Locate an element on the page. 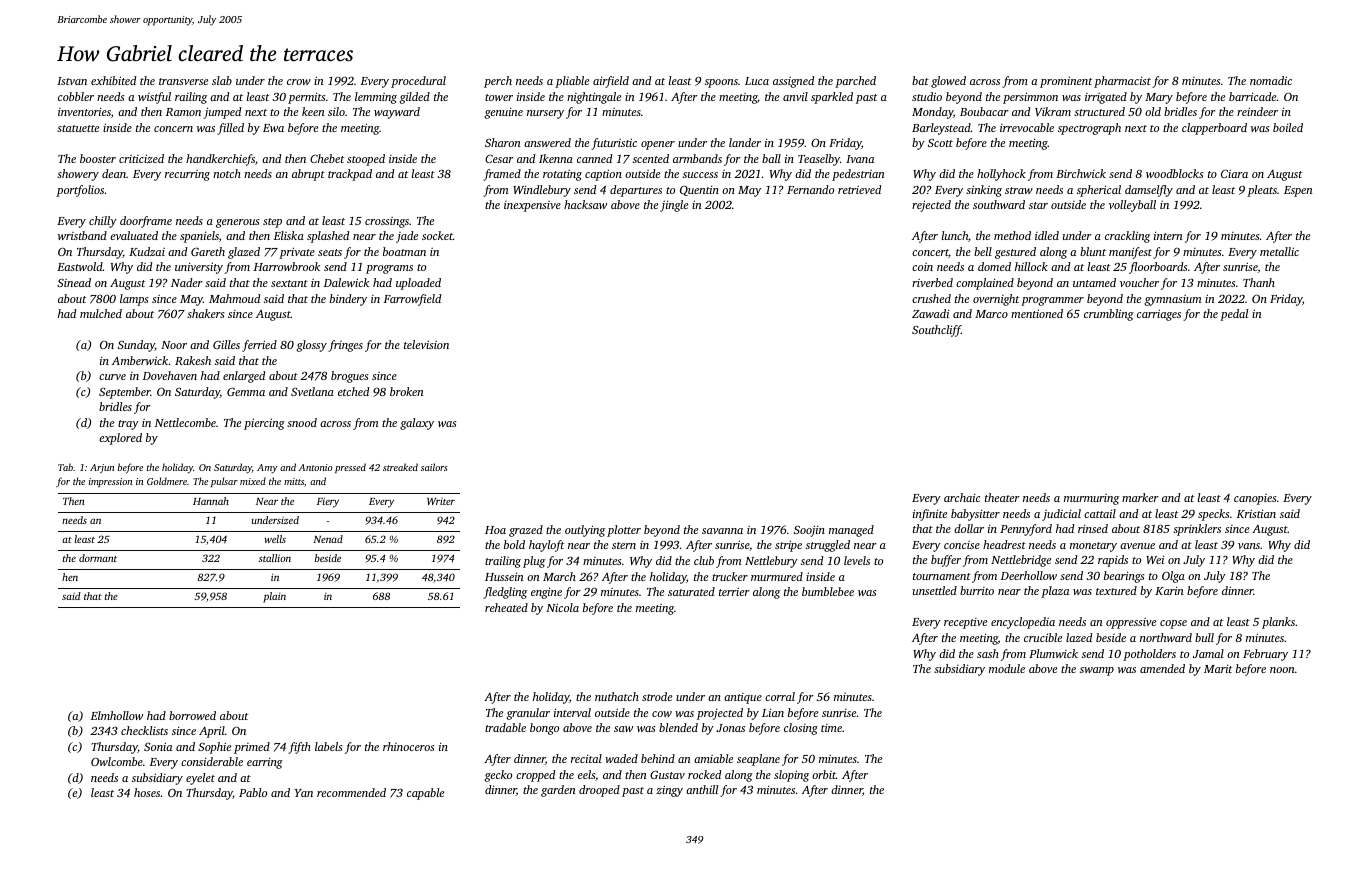  wristband is located at coordinates (82, 235).
